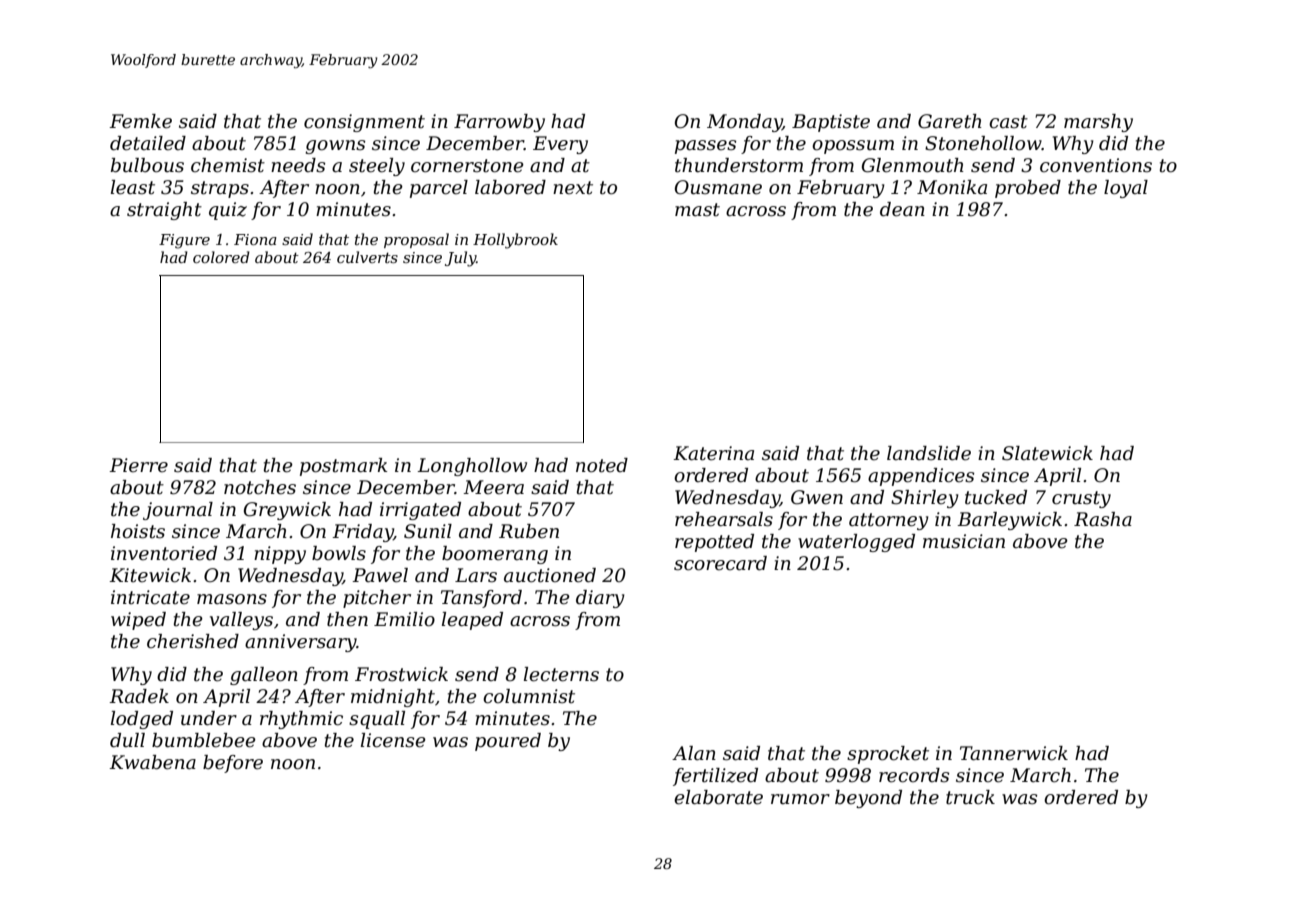  Describe the element at coordinates (508, 742) in the page. I see `poured` at that location.
